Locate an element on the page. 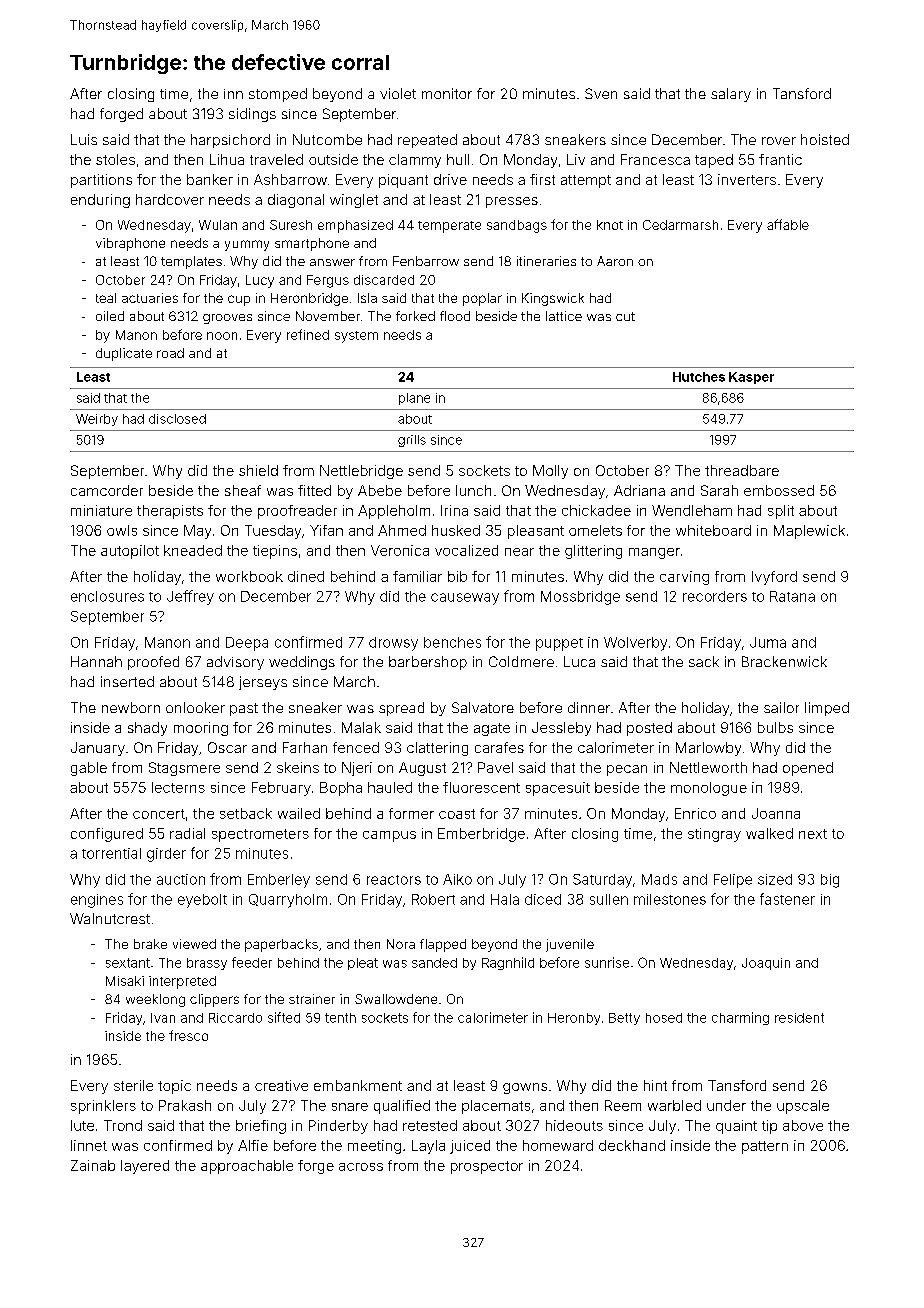 Image resolution: width=924 pixels, height=1308 pixels. shield is located at coordinates (258, 470).
